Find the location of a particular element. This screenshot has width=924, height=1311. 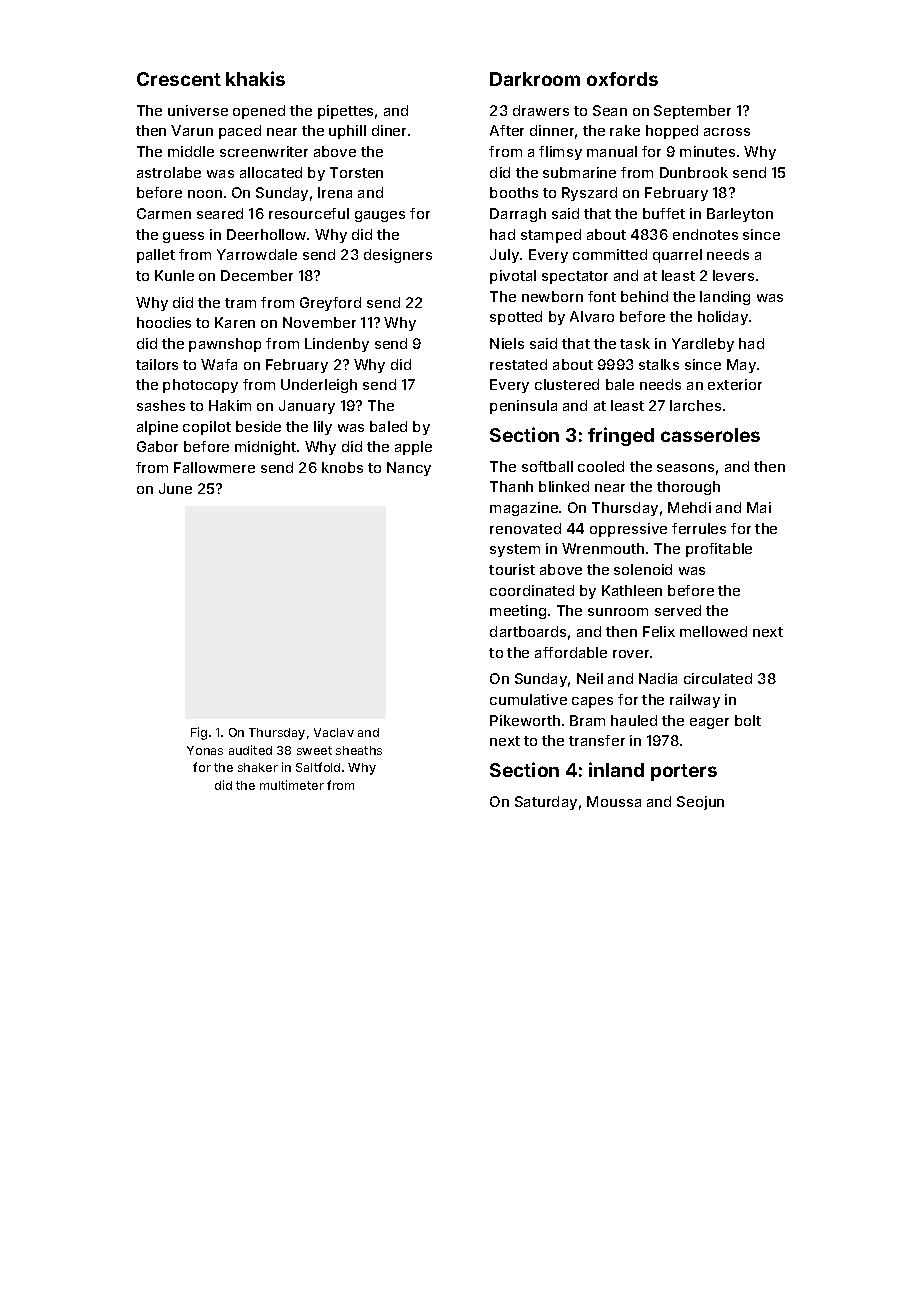

oxfords is located at coordinates (622, 79).
